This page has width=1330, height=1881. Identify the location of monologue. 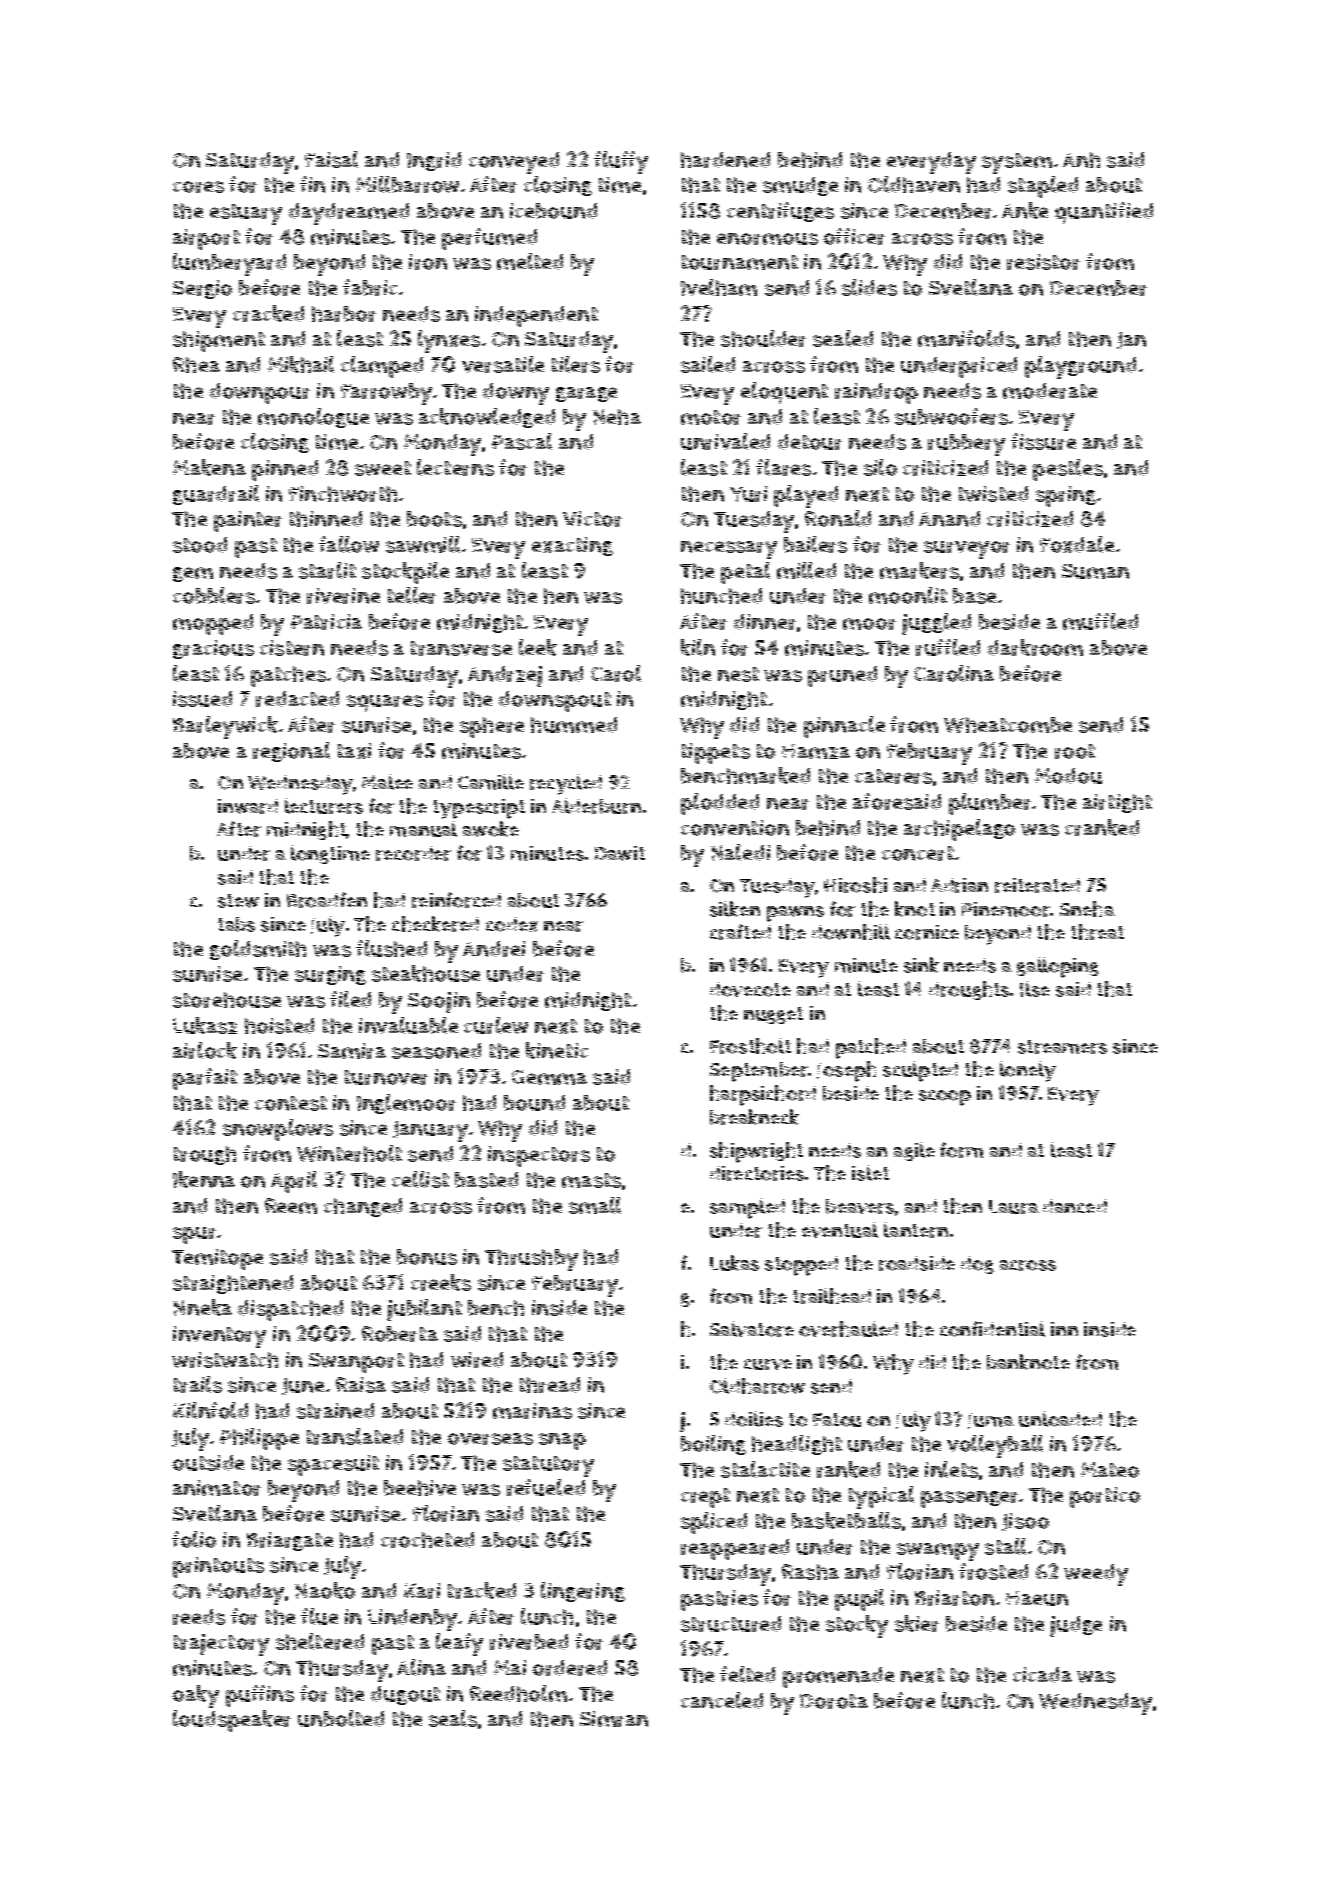
(313, 418).
